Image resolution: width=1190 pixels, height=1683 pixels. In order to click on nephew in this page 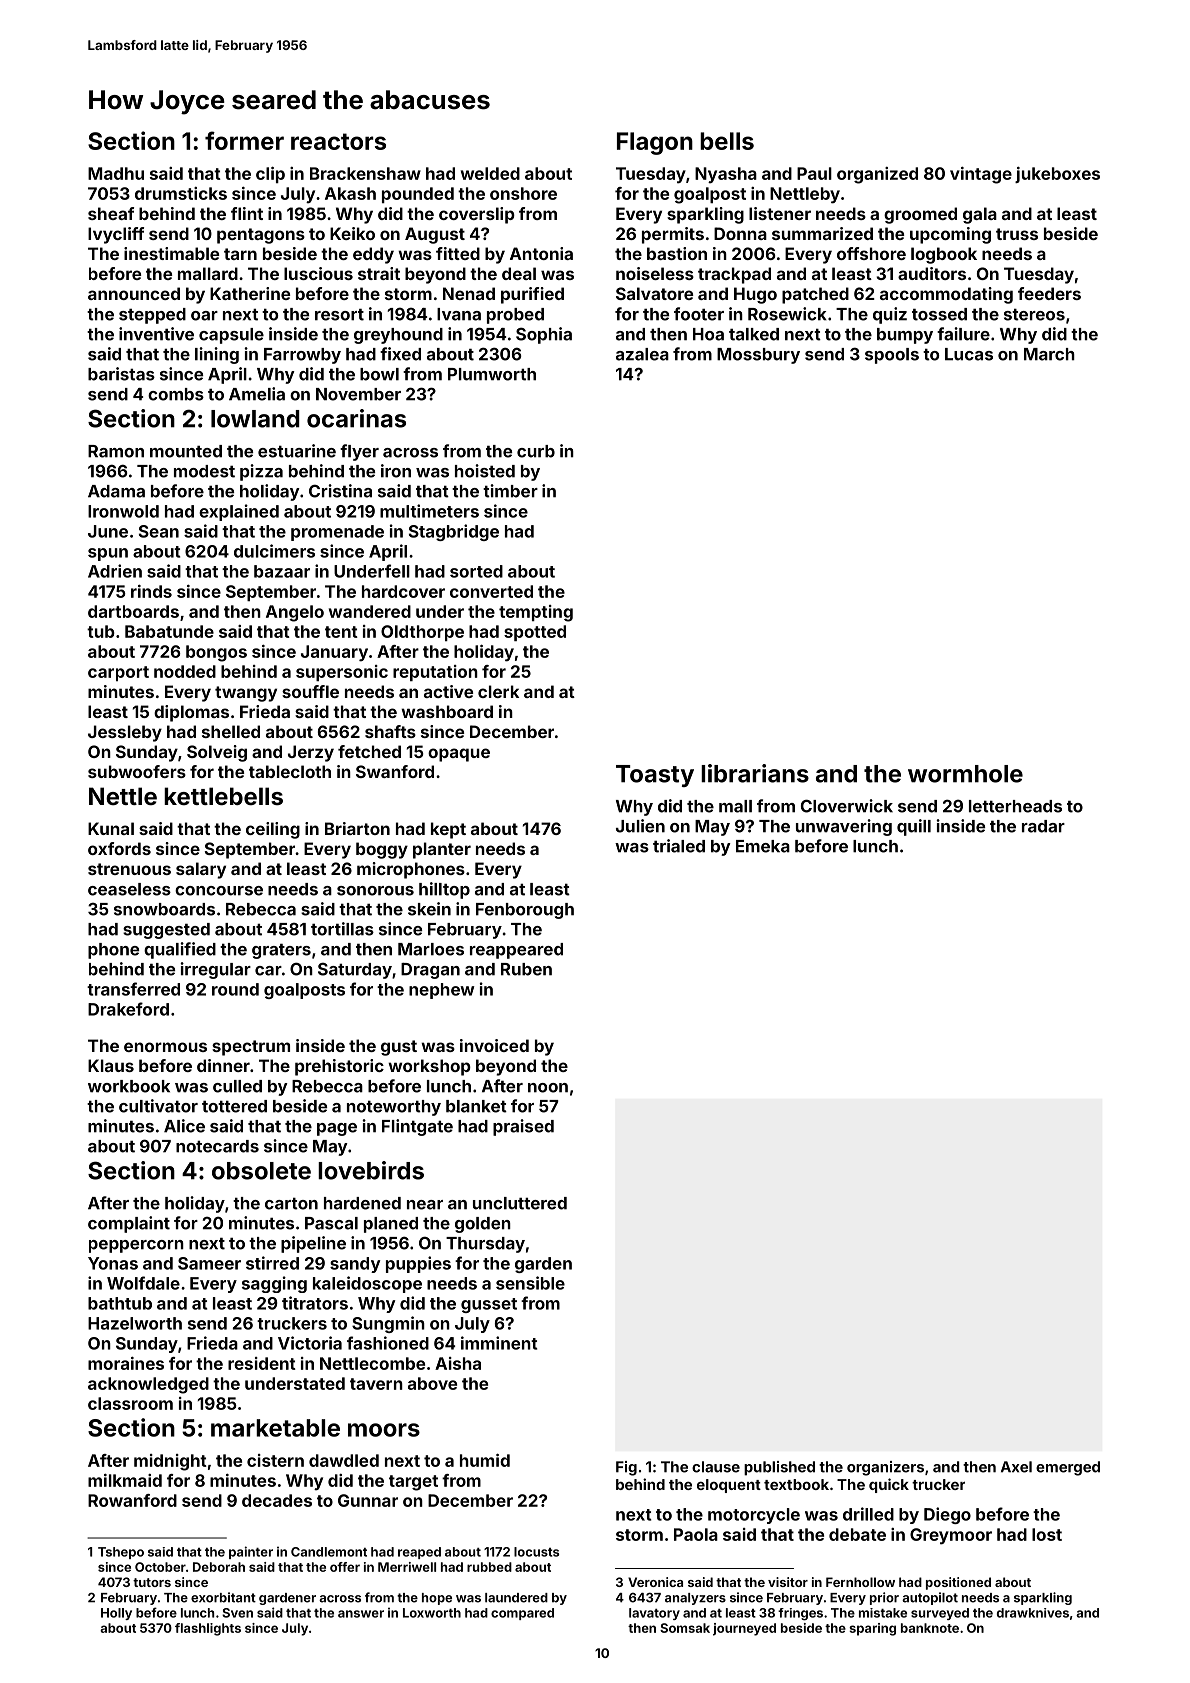, I will do `click(441, 991)`.
